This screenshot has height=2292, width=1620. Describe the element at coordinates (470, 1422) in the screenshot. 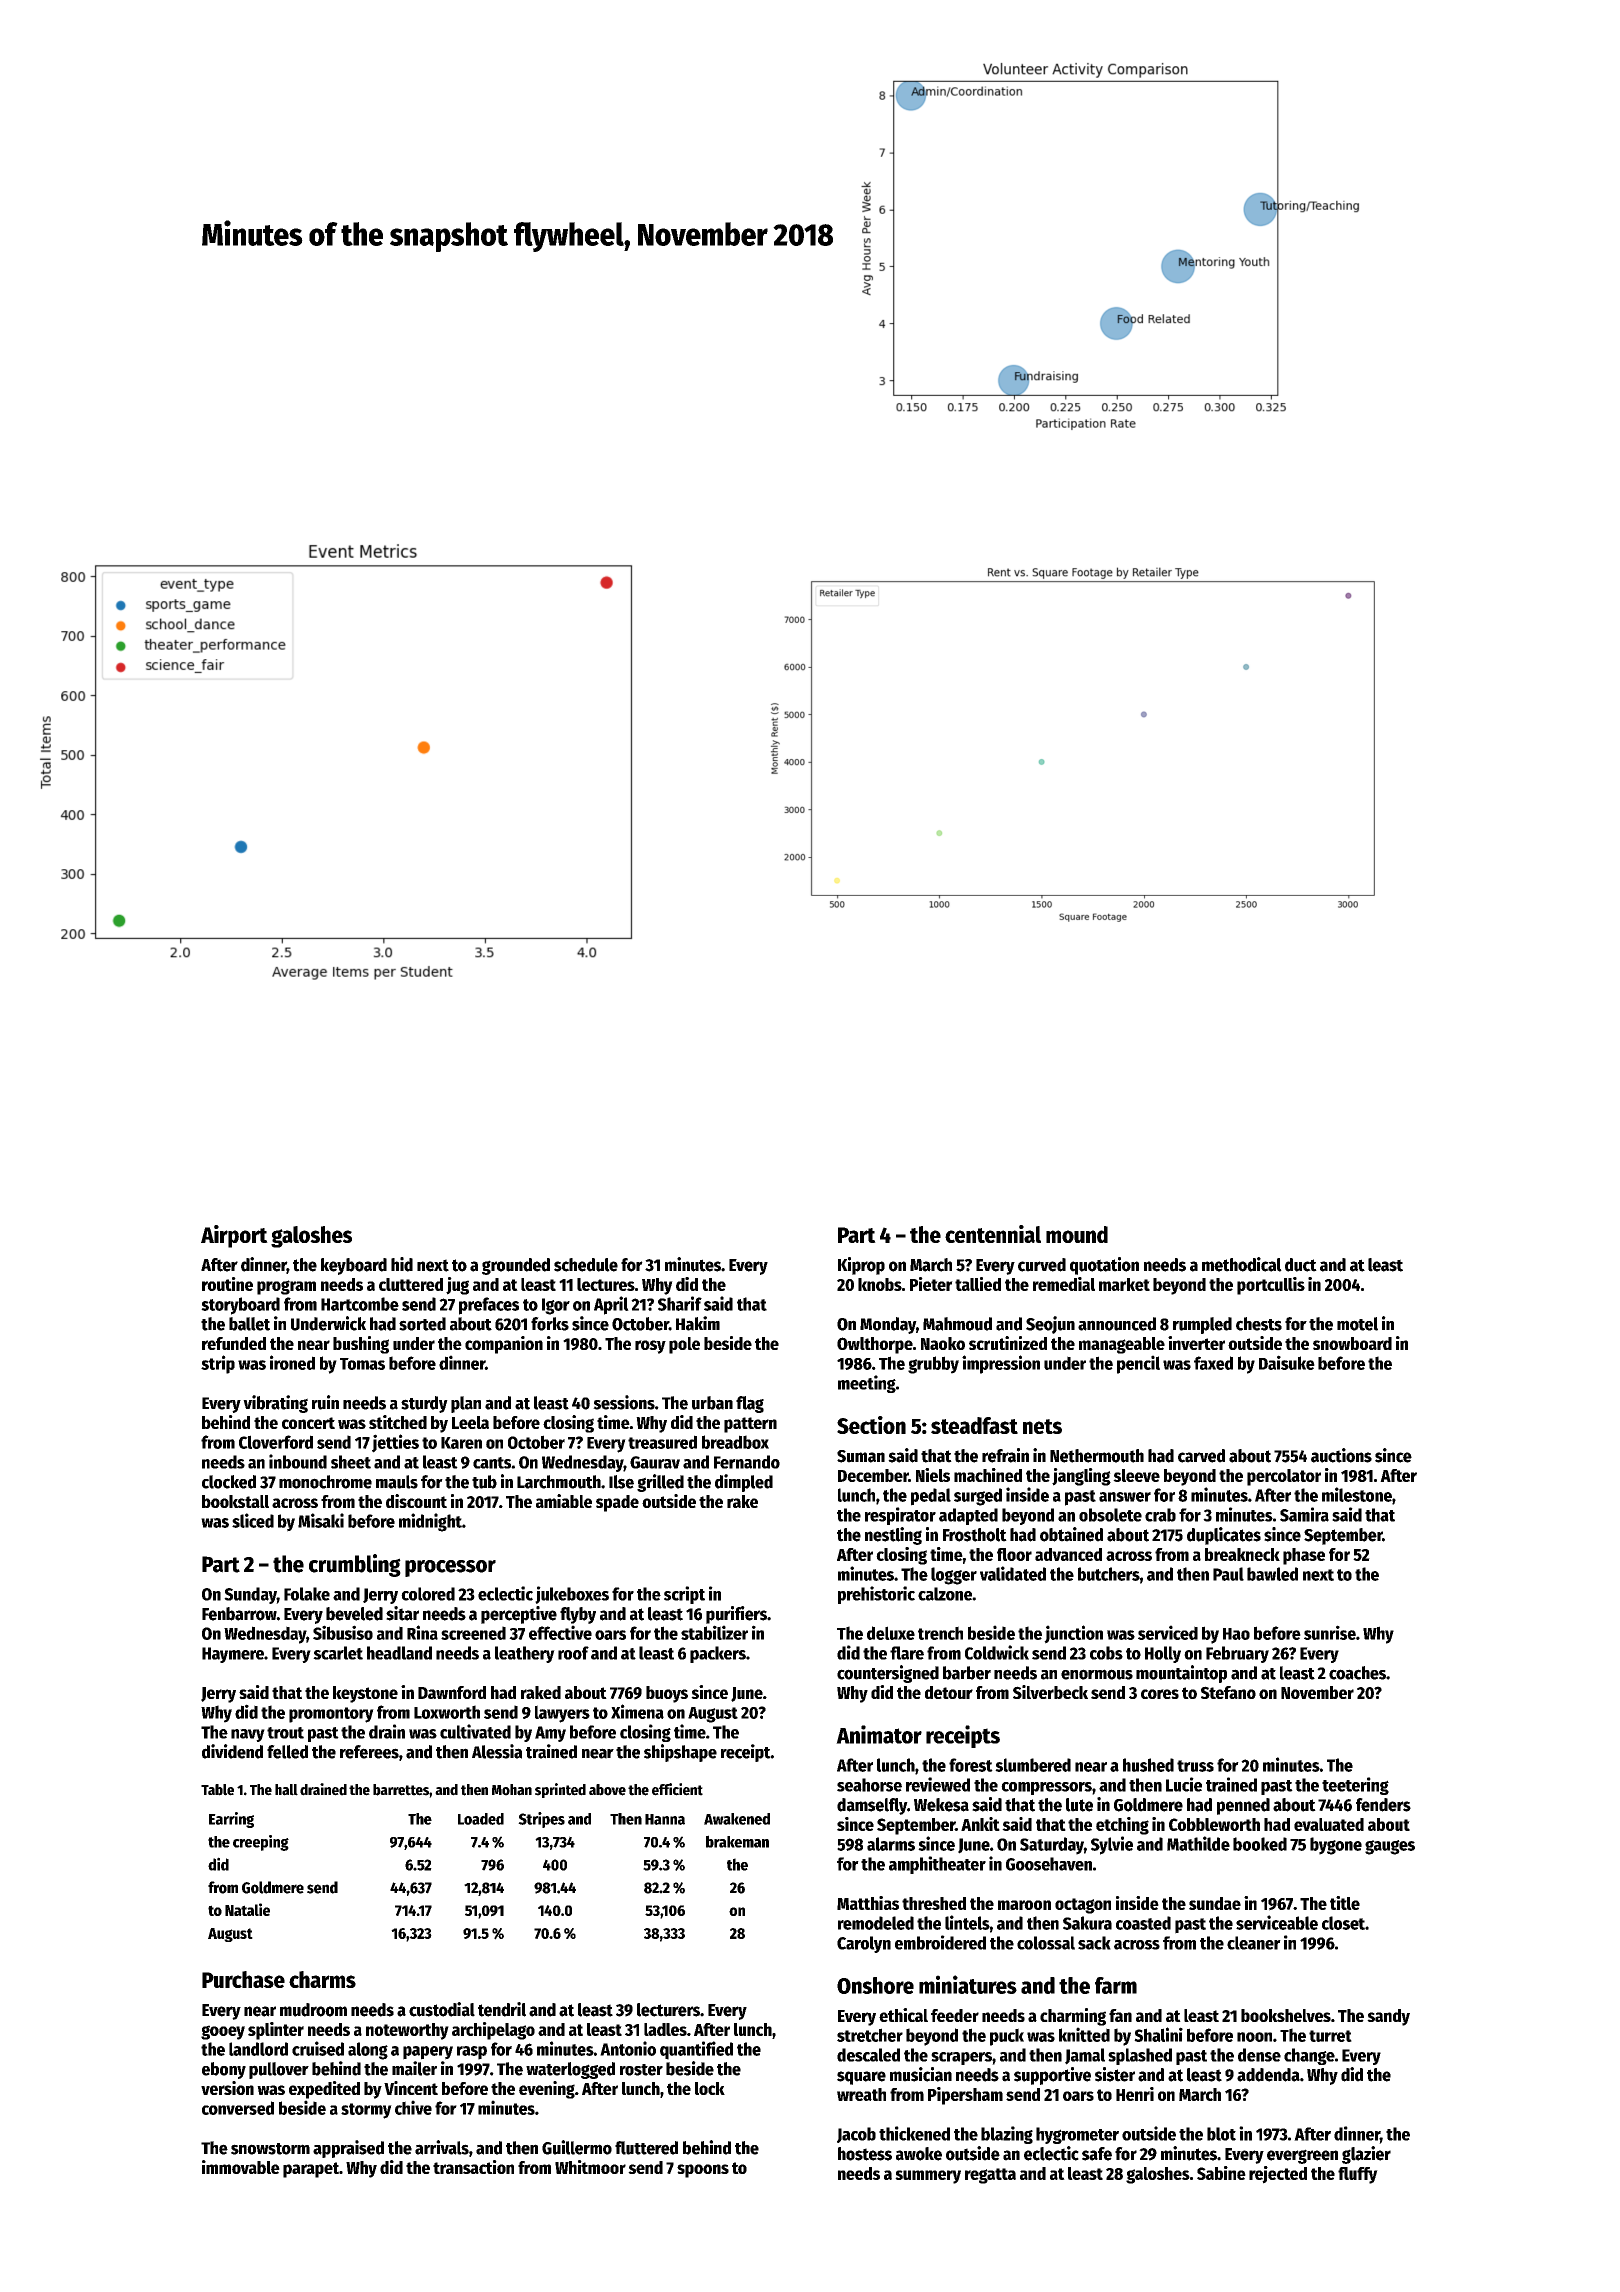

I see `Leela` at that location.
